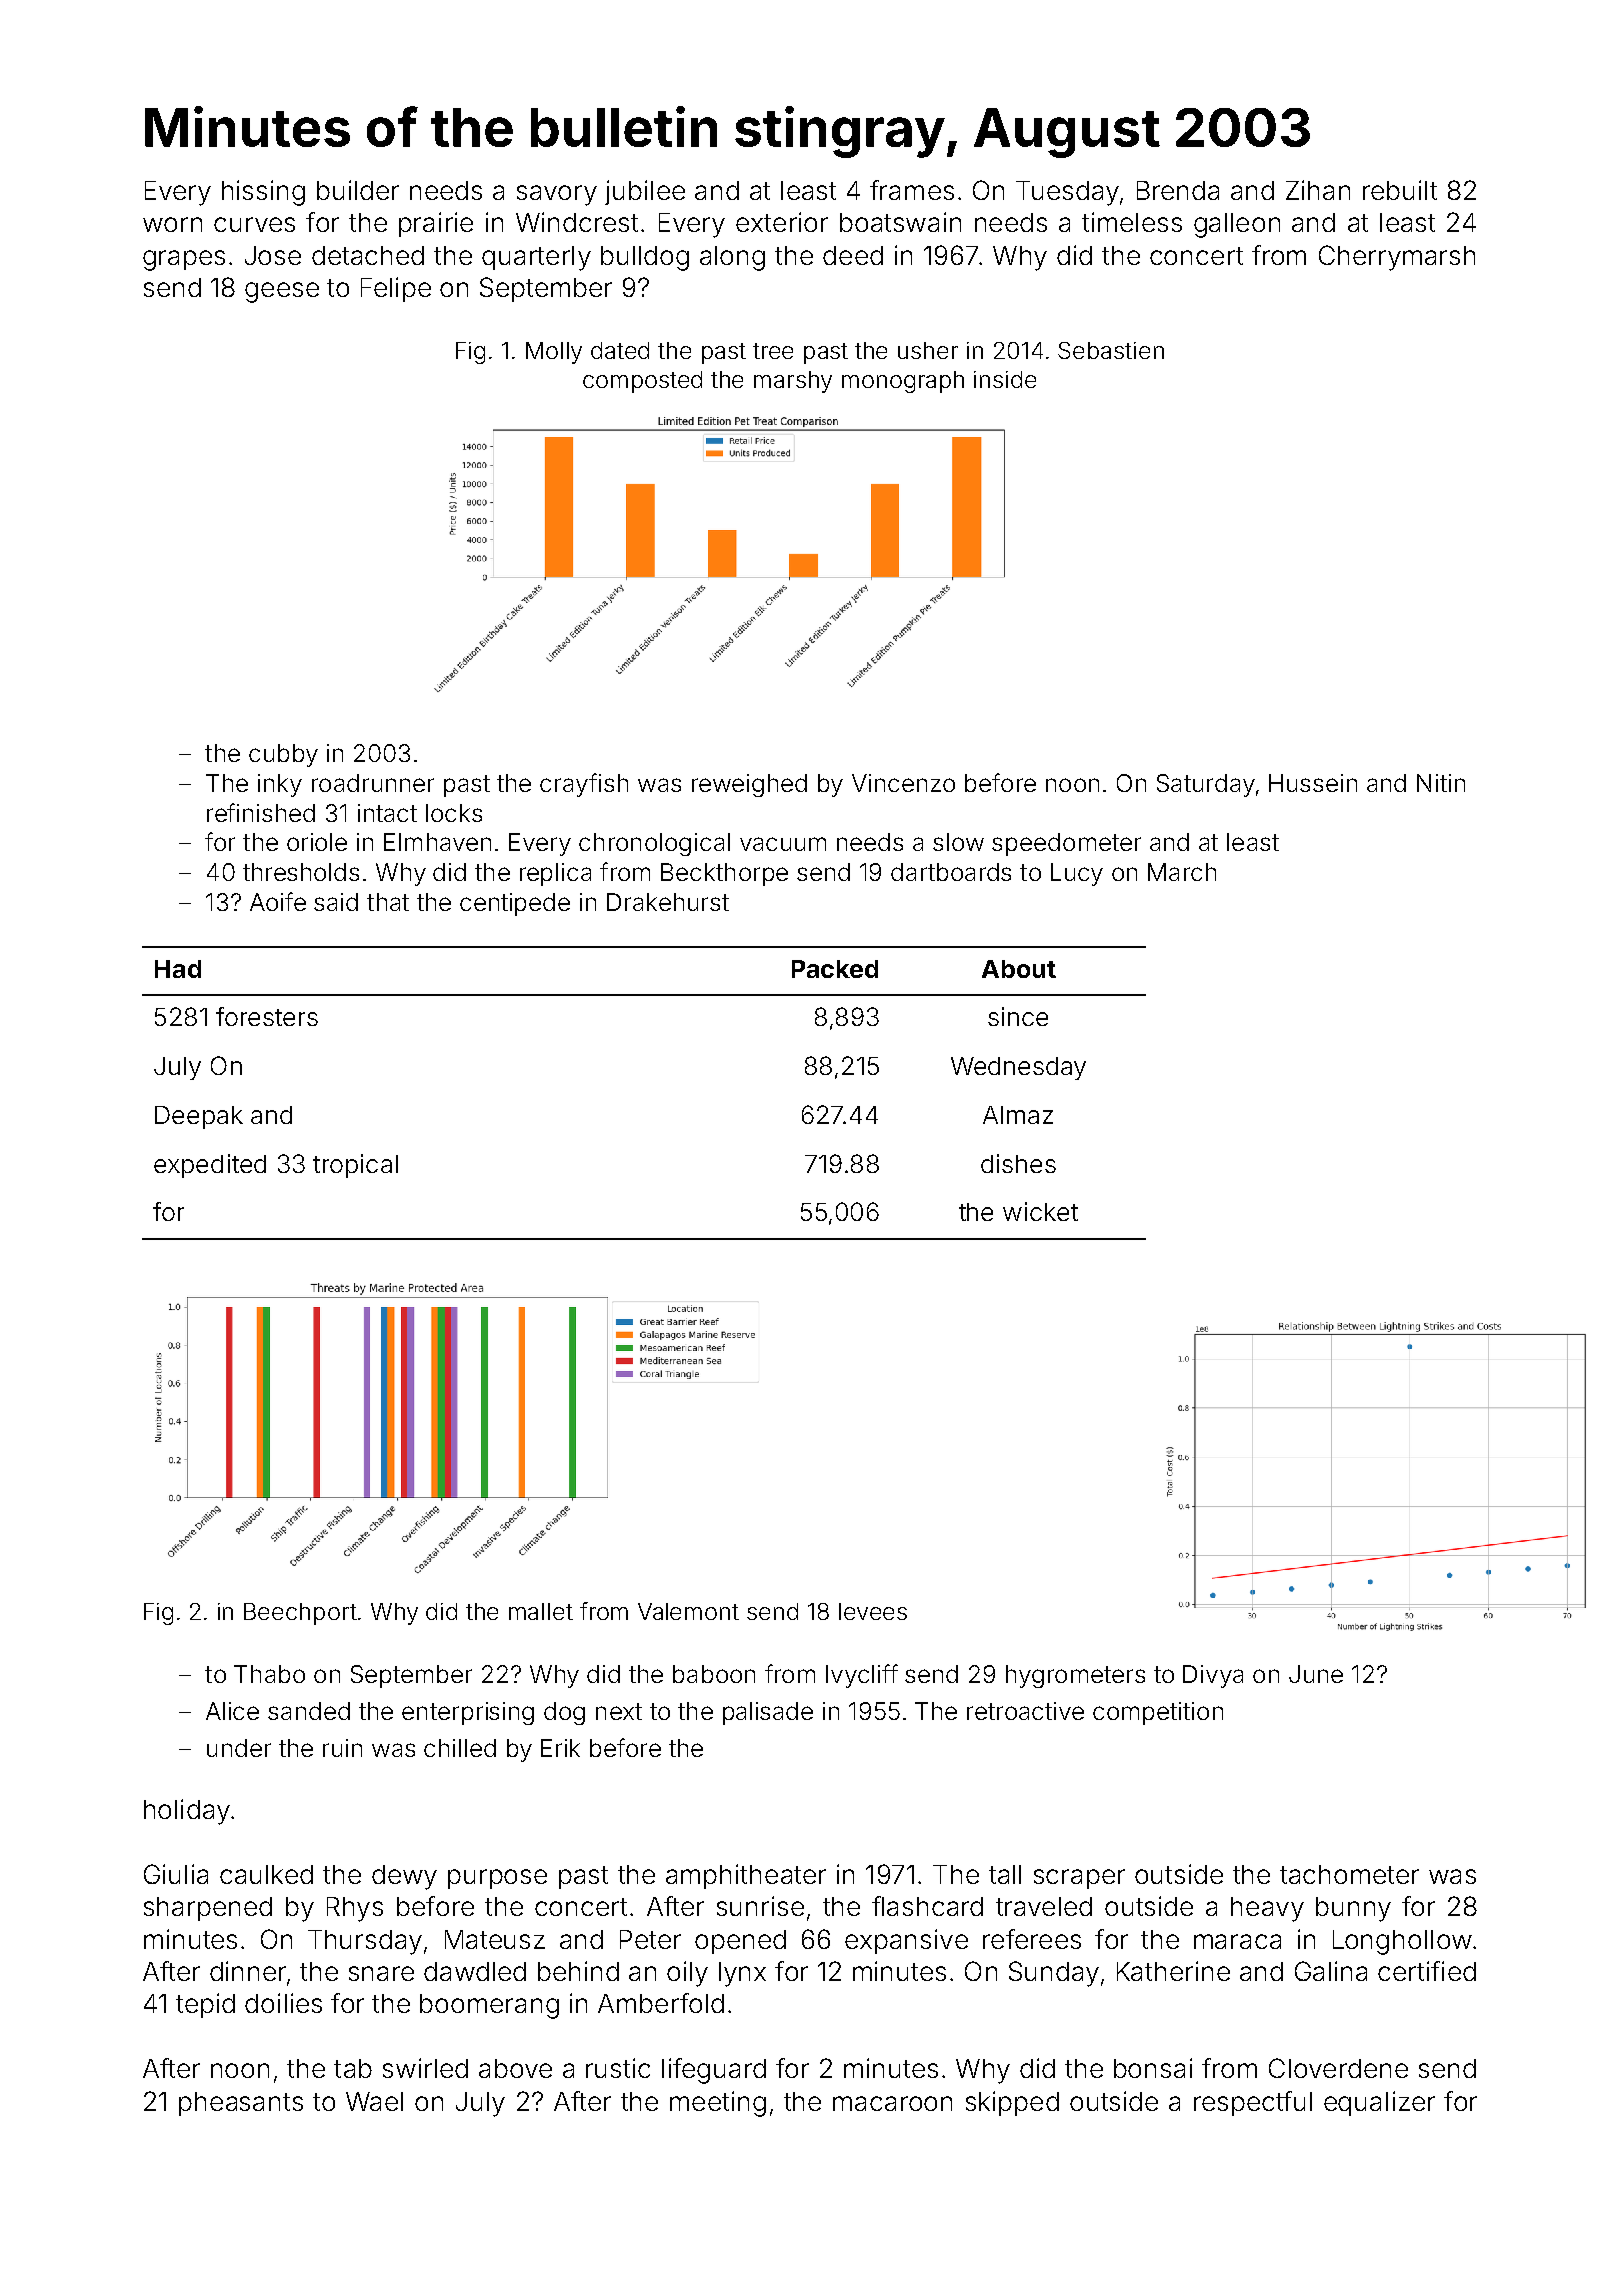 This image has height=2292, width=1620. I want to click on usher, so click(928, 350).
